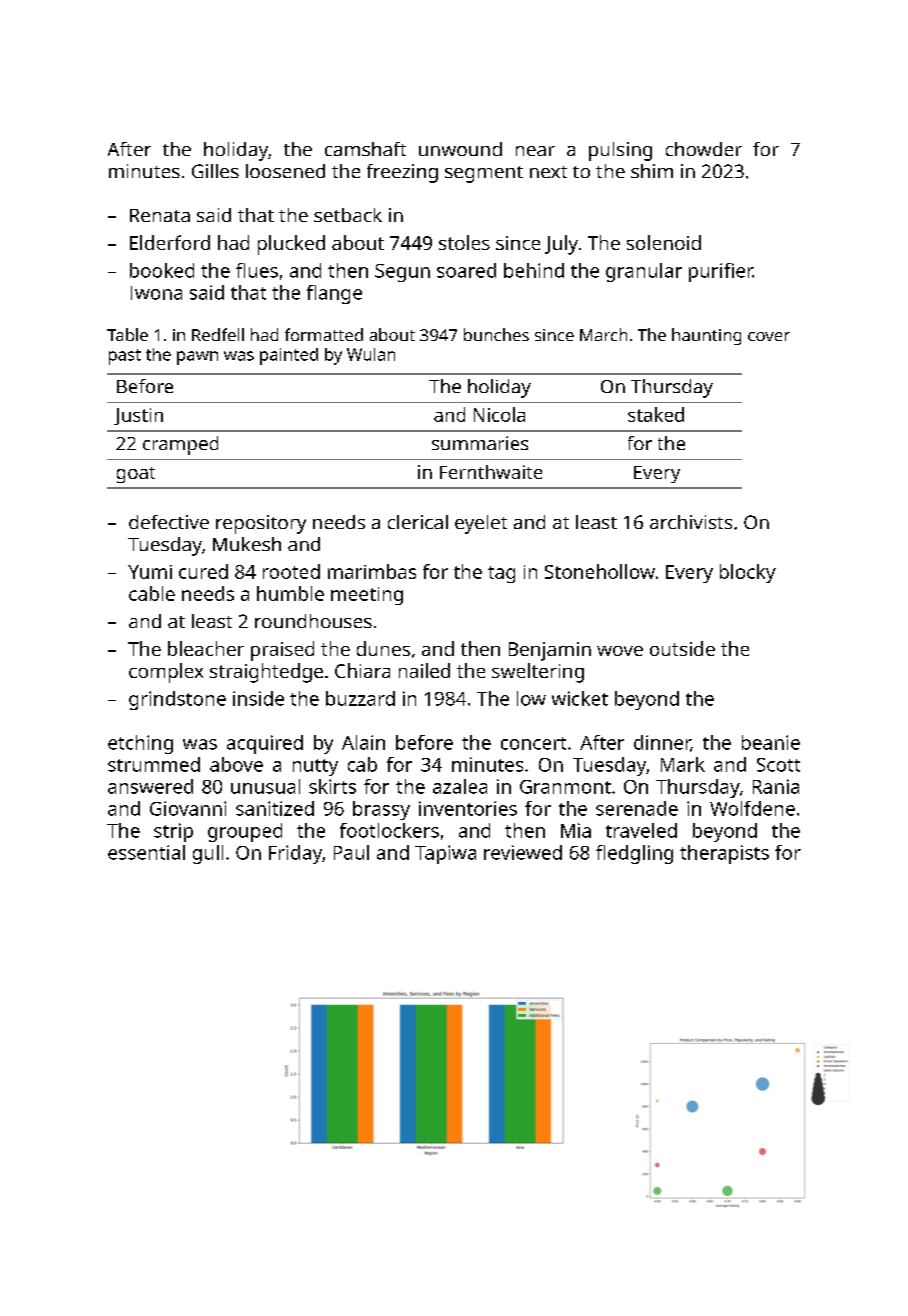  Describe the element at coordinates (146, 852) in the page. I see `essential` at that location.
